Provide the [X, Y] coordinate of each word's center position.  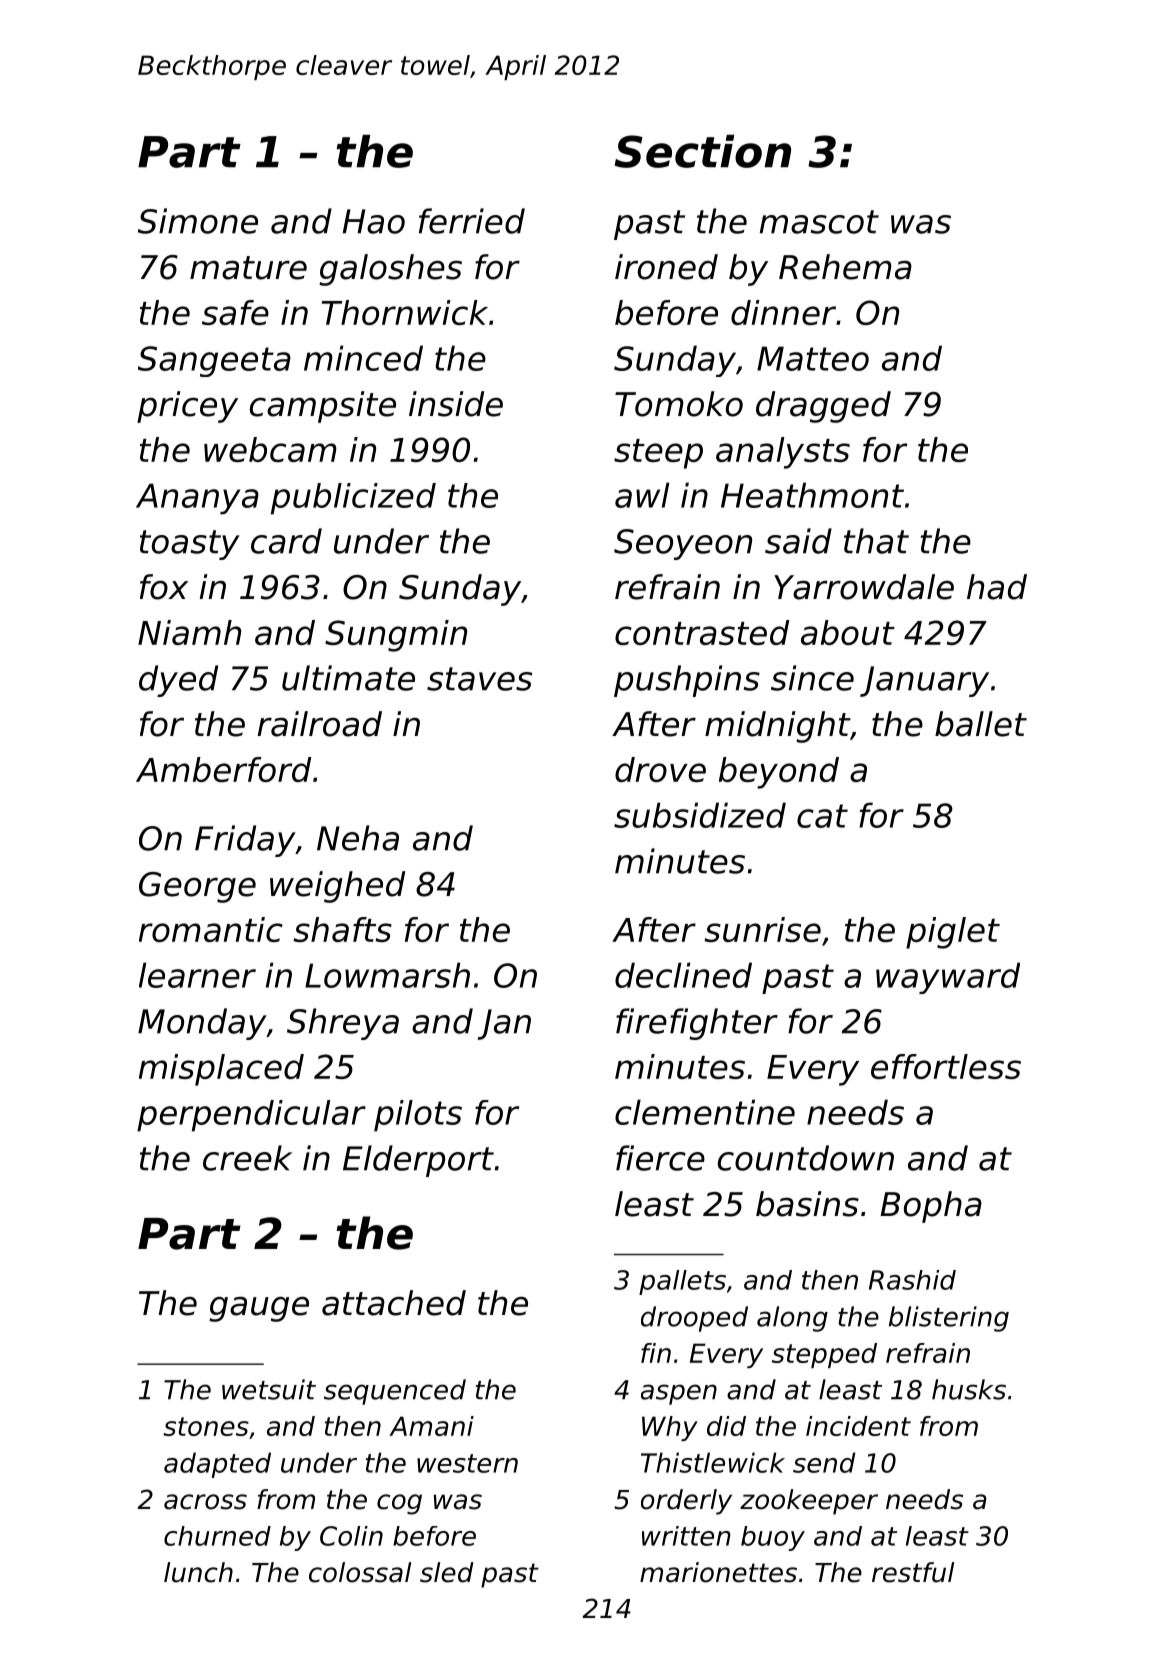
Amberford [224, 769]
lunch [198, 1572]
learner [197, 975]
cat [822, 816]
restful [913, 1572]
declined [683, 975]
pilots [418, 1116]
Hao [374, 221]
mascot [819, 222]
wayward [948, 978]
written [686, 1536]
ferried [472, 221]
